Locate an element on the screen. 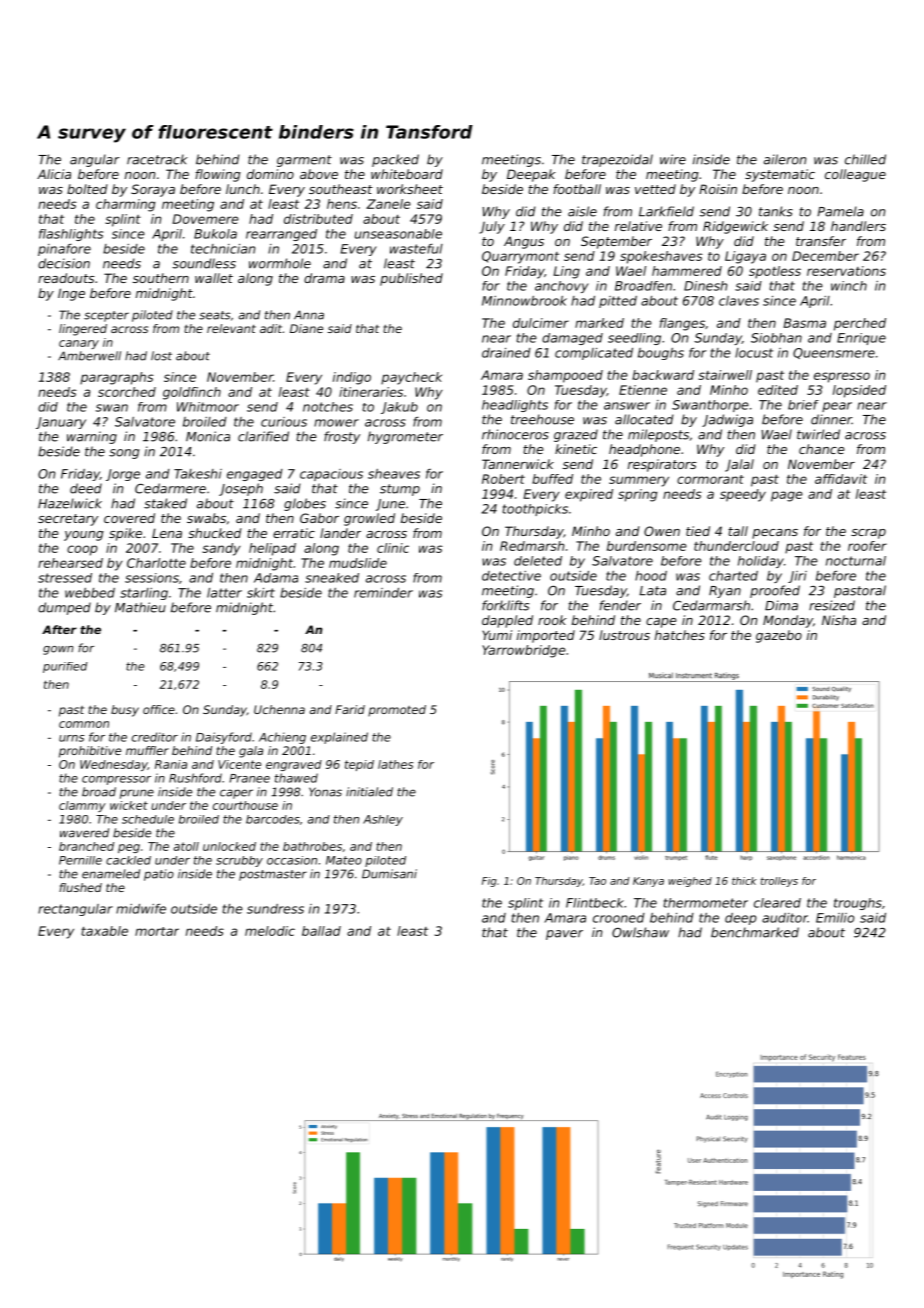 The width and height of the screenshot is (924, 1308). chilled is located at coordinates (865, 159).
